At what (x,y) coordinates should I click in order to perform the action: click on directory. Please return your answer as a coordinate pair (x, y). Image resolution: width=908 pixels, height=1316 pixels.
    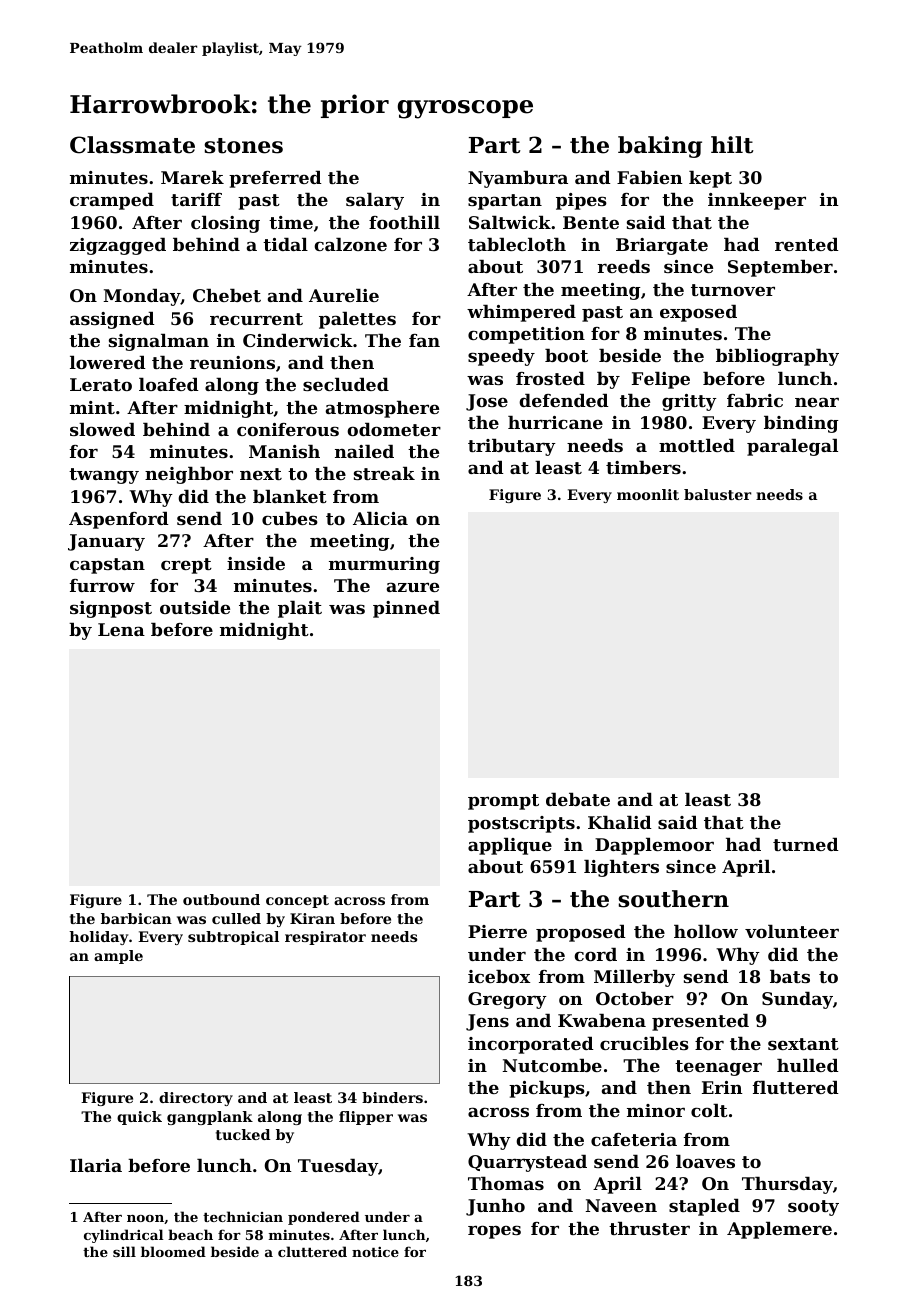
    Looking at the image, I should click on (196, 1099).
